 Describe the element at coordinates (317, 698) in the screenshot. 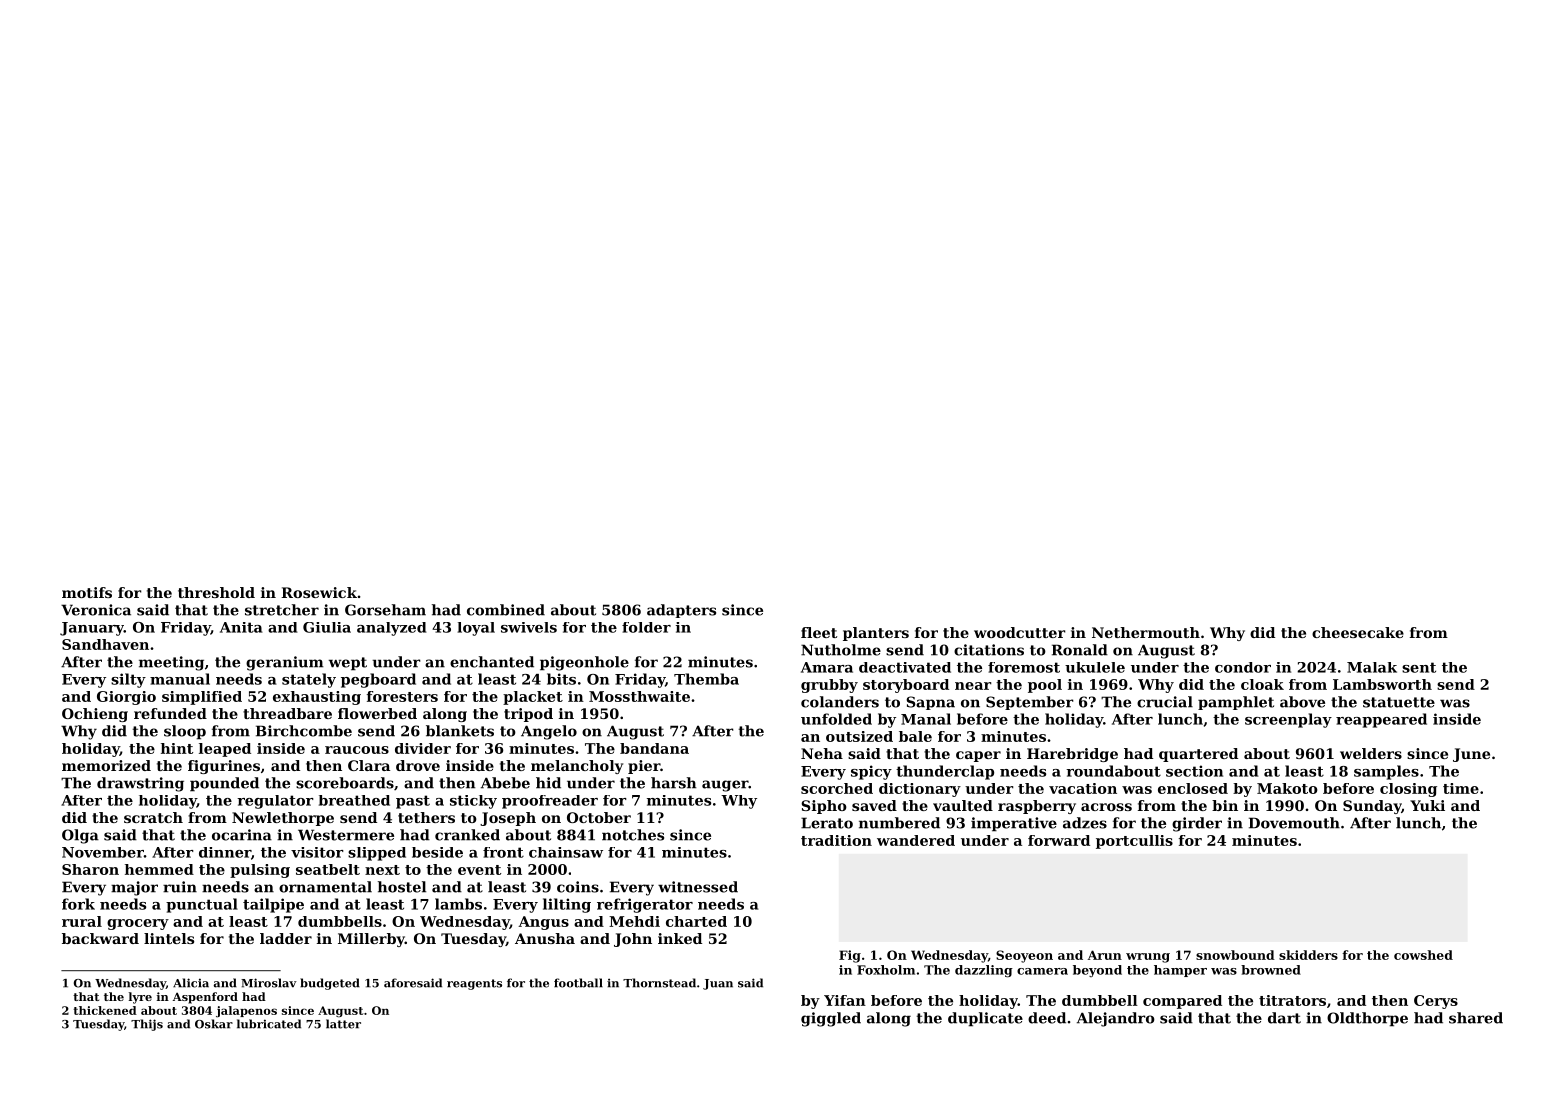

I see `exhausting` at that location.
